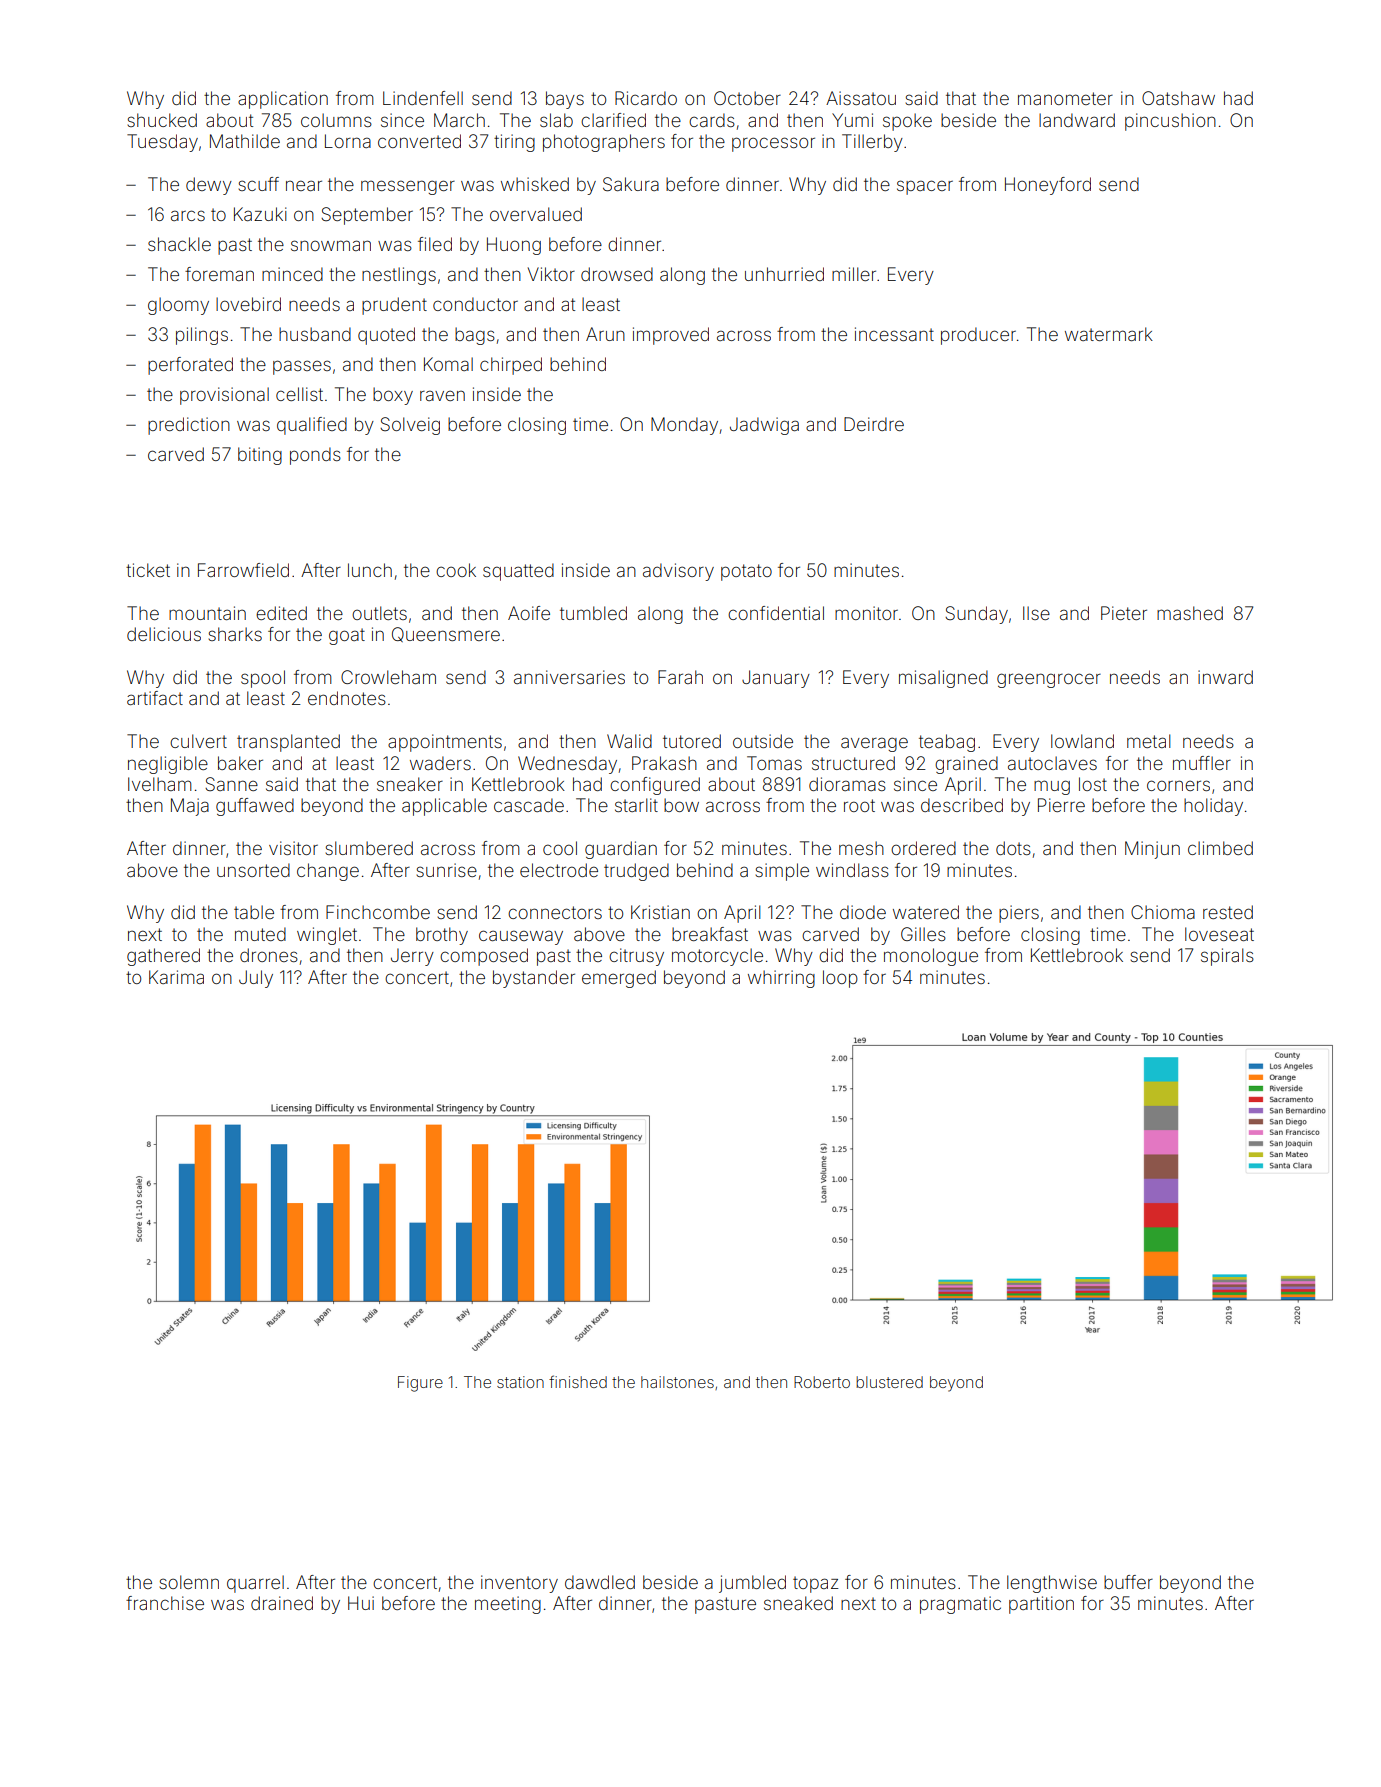  What do you see at coordinates (1041, 1605) in the screenshot?
I see `partition` at bounding box center [1041, 1605].
